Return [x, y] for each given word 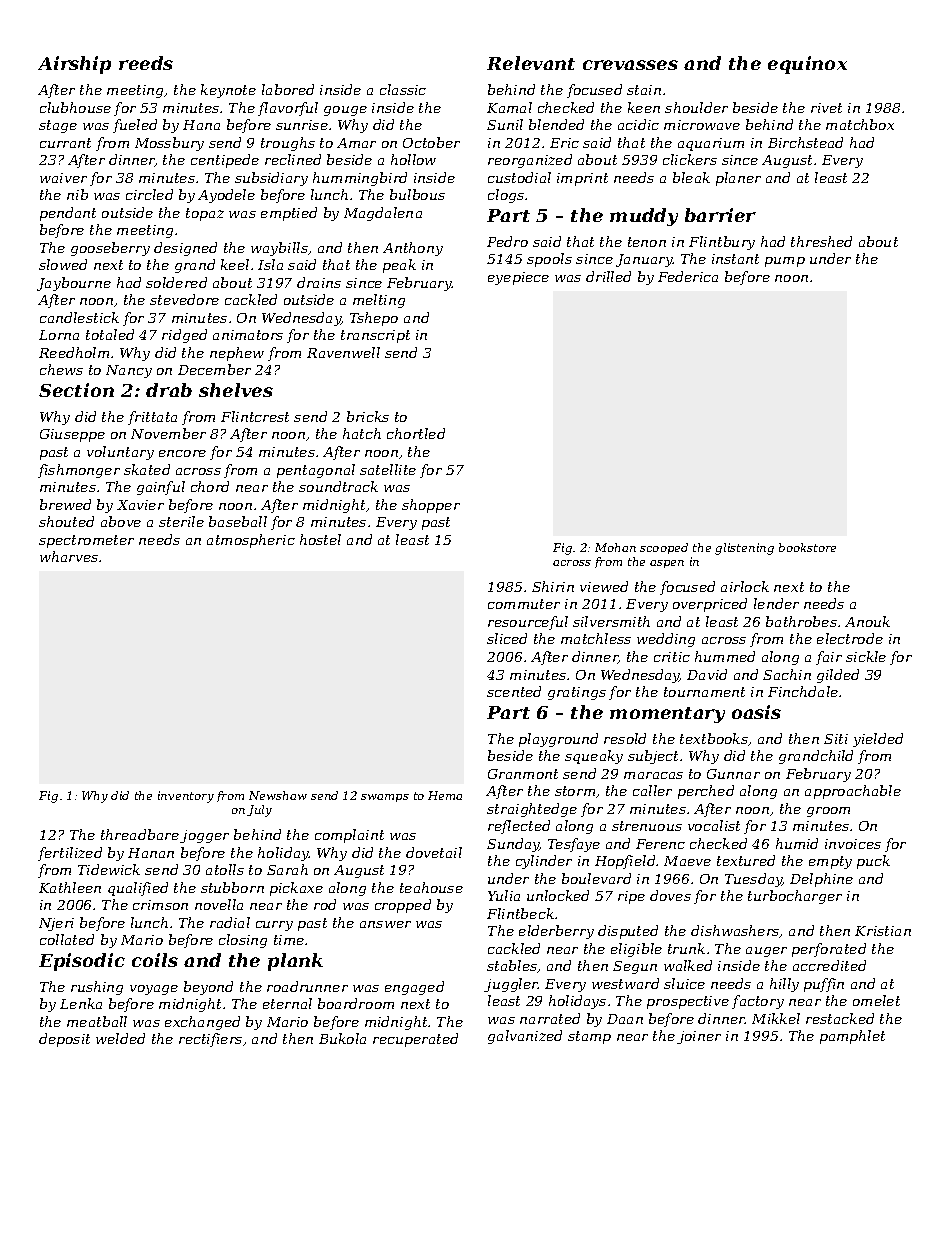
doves [670, 895]
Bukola [342, 1038]
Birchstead [805, 142]
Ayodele [226, 196]
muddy [644, 217]
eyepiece [518, 278]
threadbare [140, 834]
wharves [69, 556]
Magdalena [383, 214]
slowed [63, 264]
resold [625, 738]
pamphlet [852, 1037]
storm [575, 791]
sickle [866, 656]
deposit [64, 1040]
